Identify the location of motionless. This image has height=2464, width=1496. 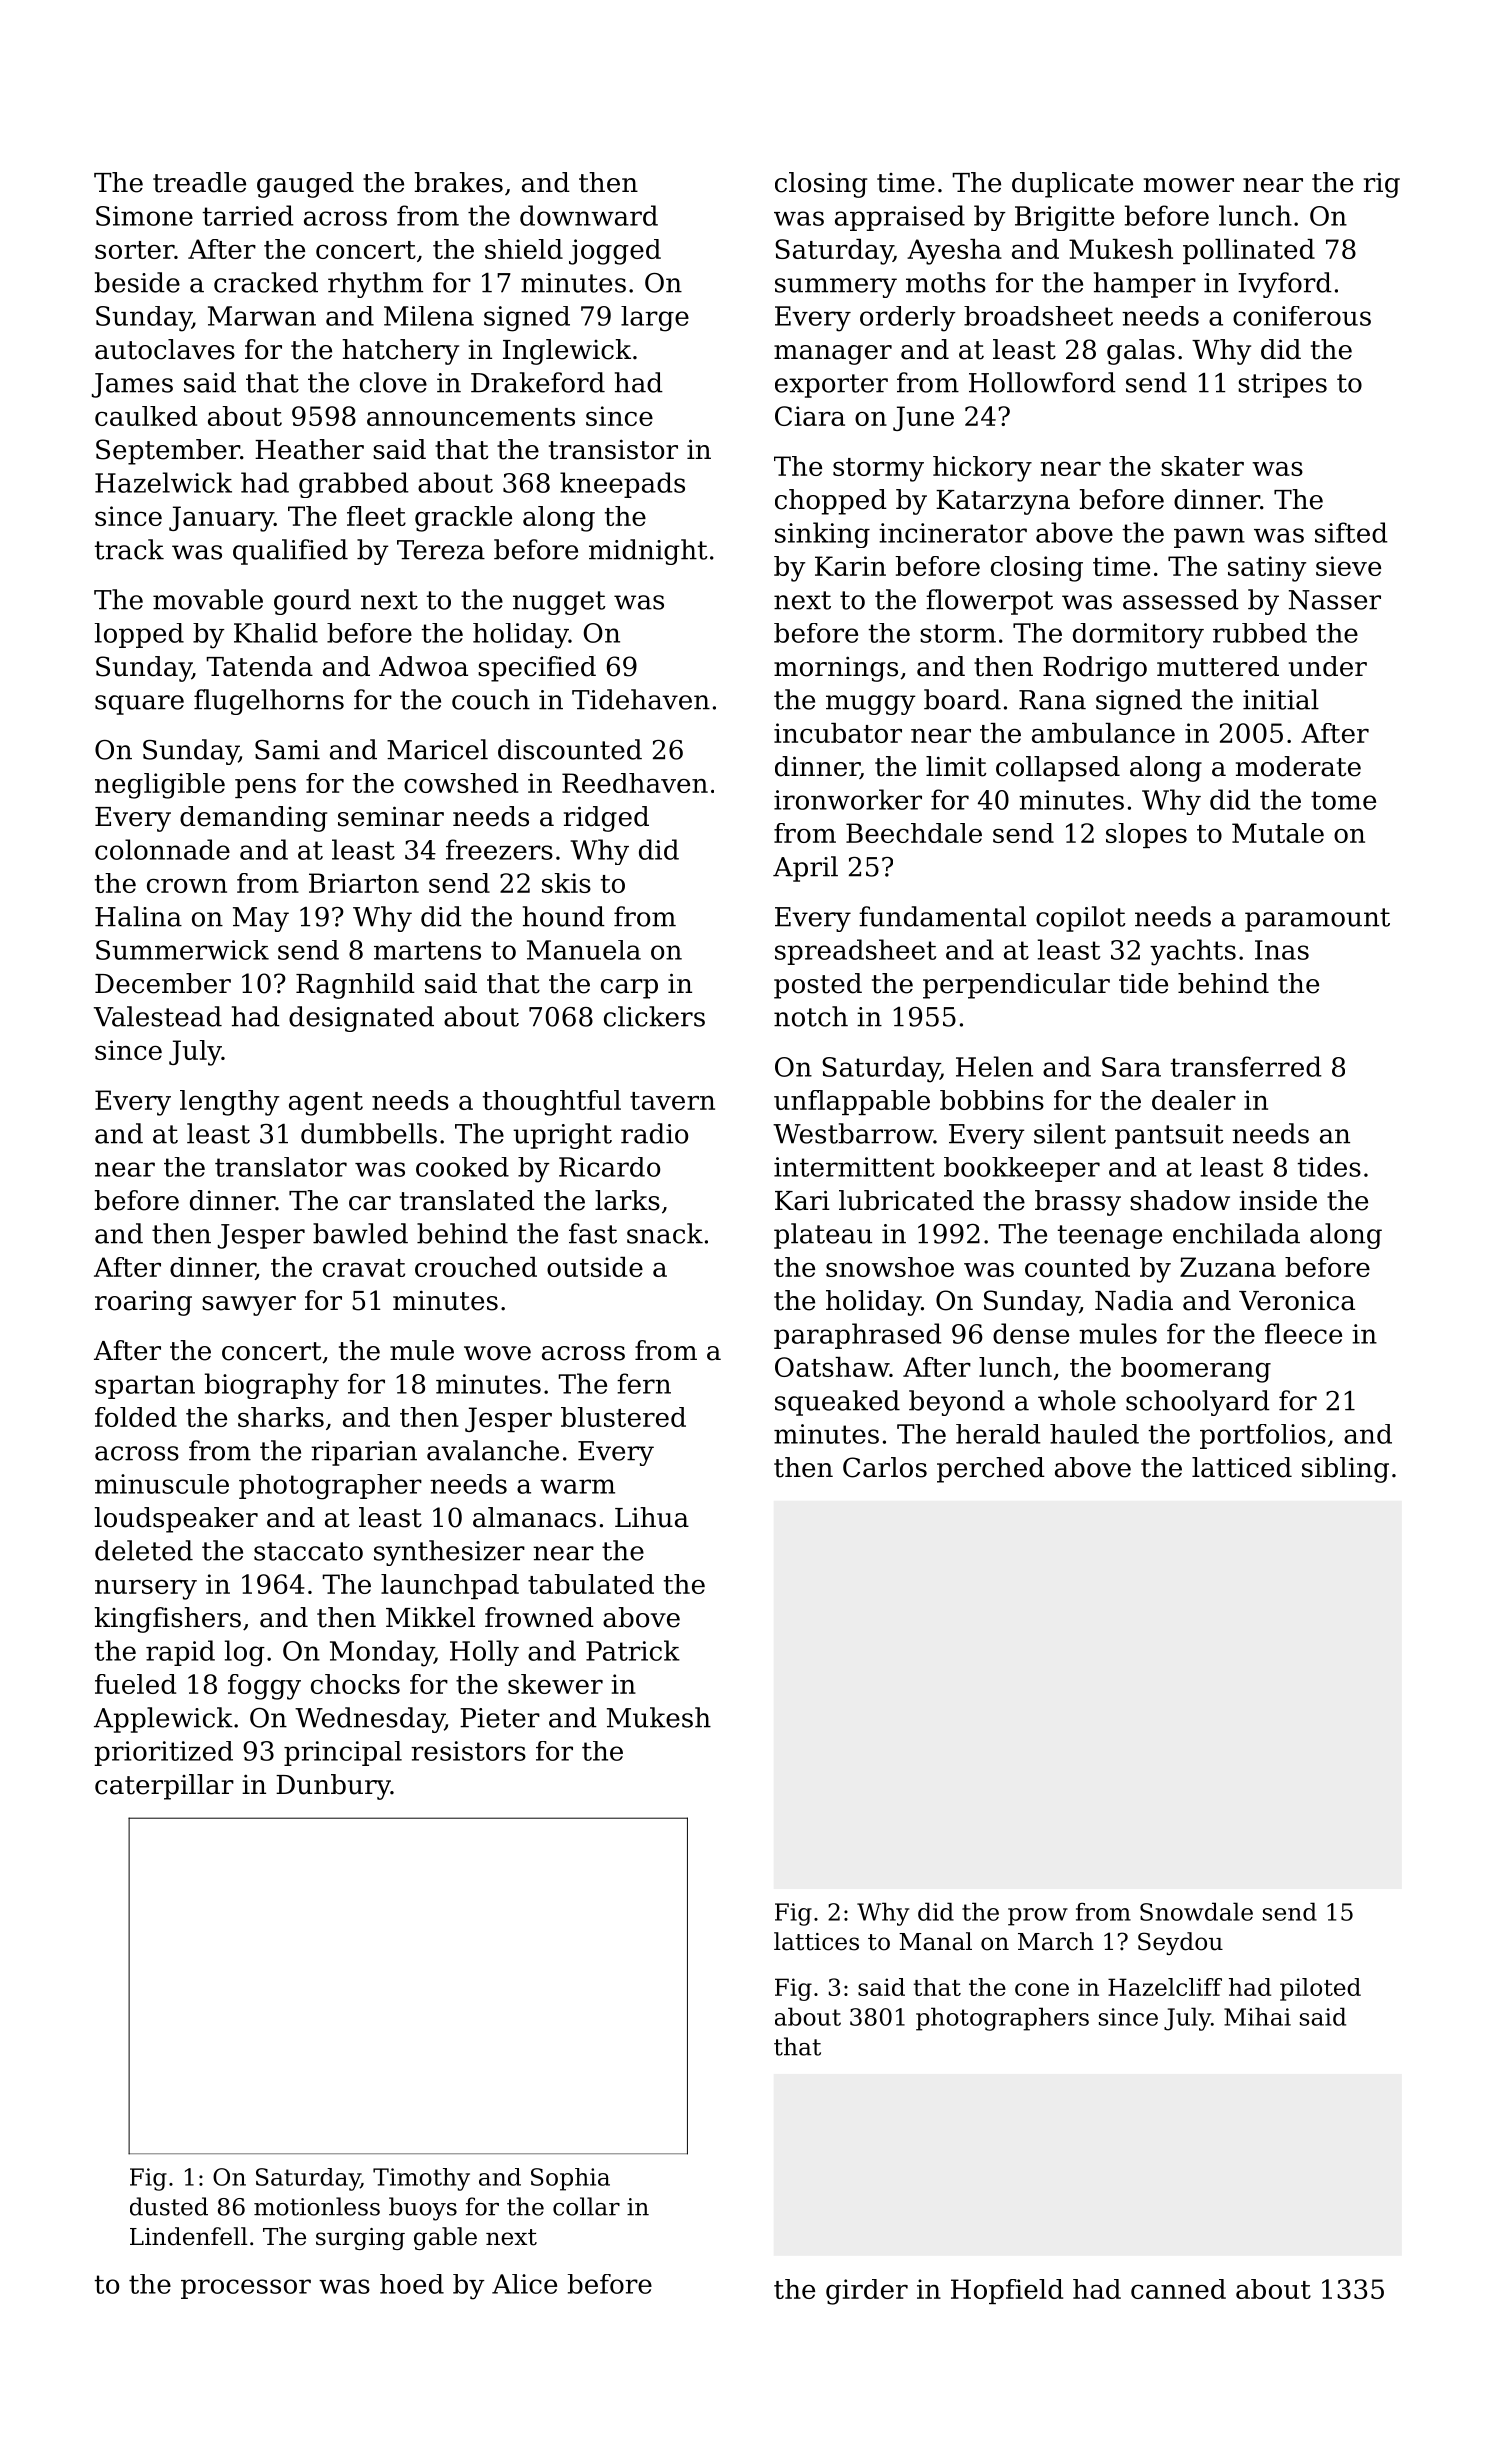
(317, 2206).
